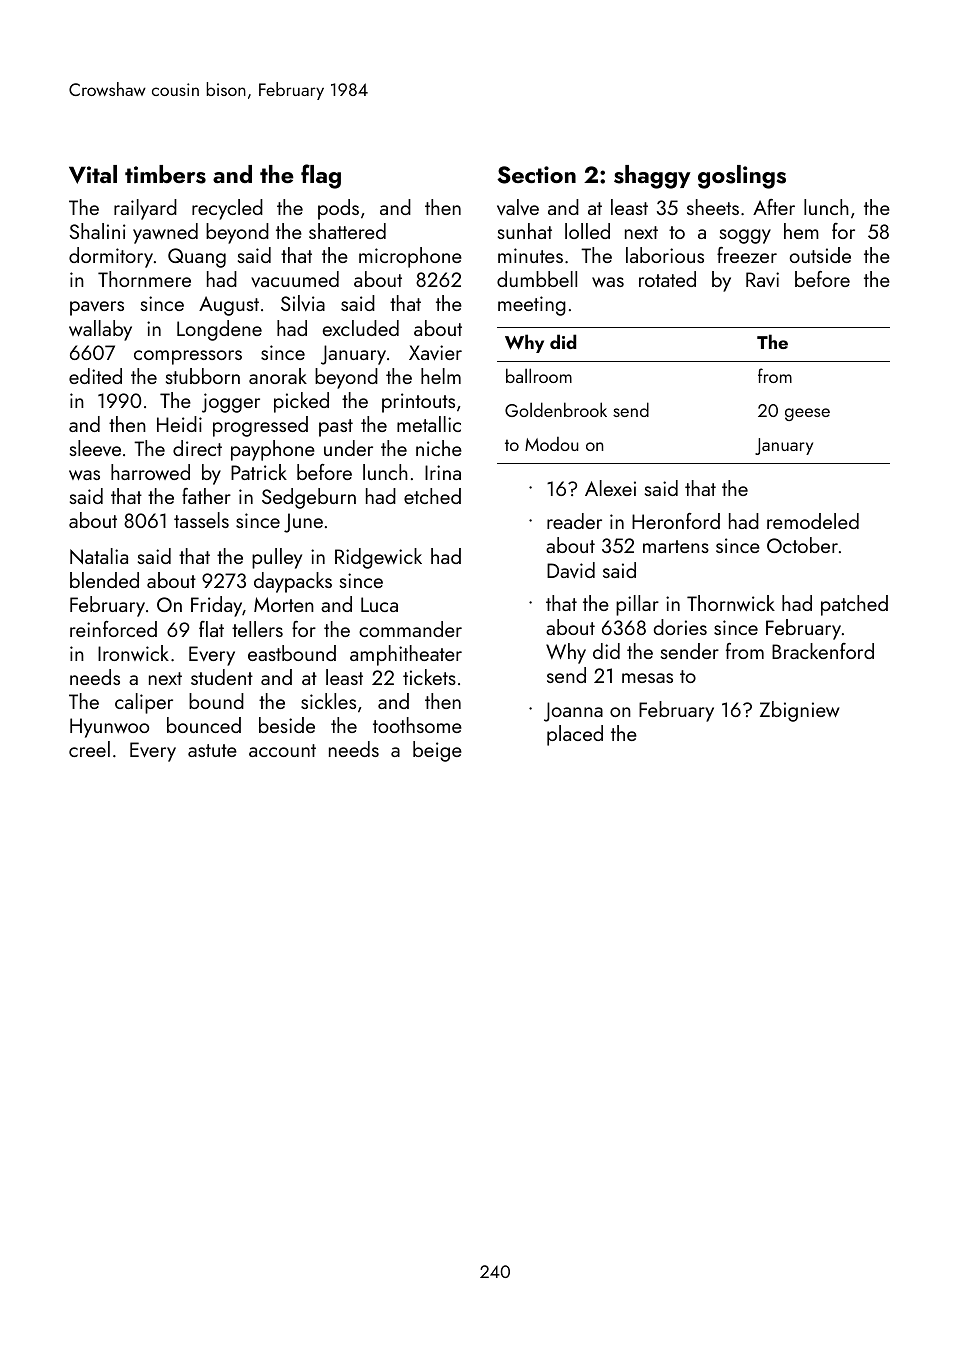  What do you see at coordinates (536, 175) in the screenshot?
I see `Section` at bounding box center [536, 175].
